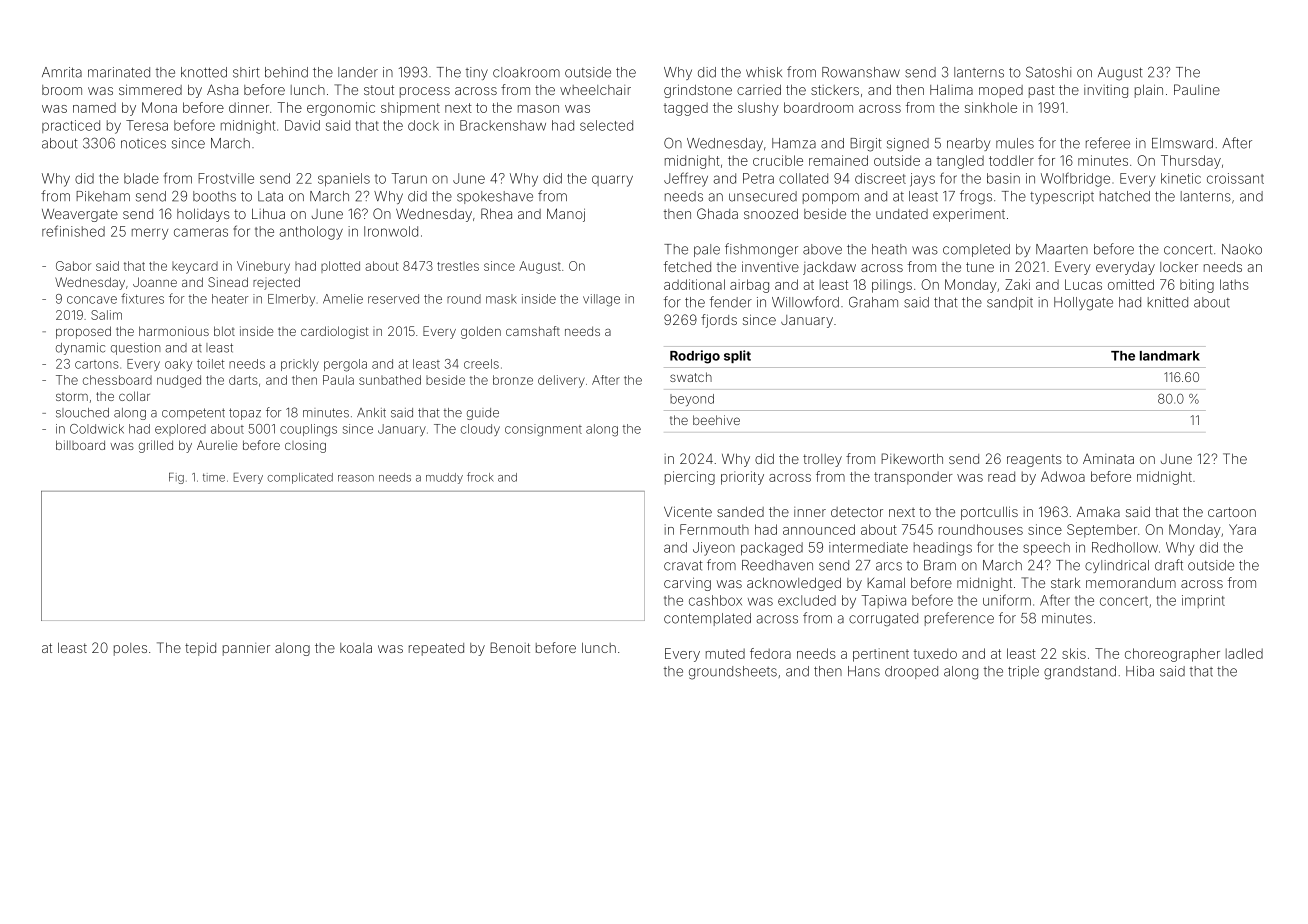 The width and height of the screenshot is (1308, 924). Describe the element at coordinates (822, 249) in the screenshot. I see `above` at that location.
